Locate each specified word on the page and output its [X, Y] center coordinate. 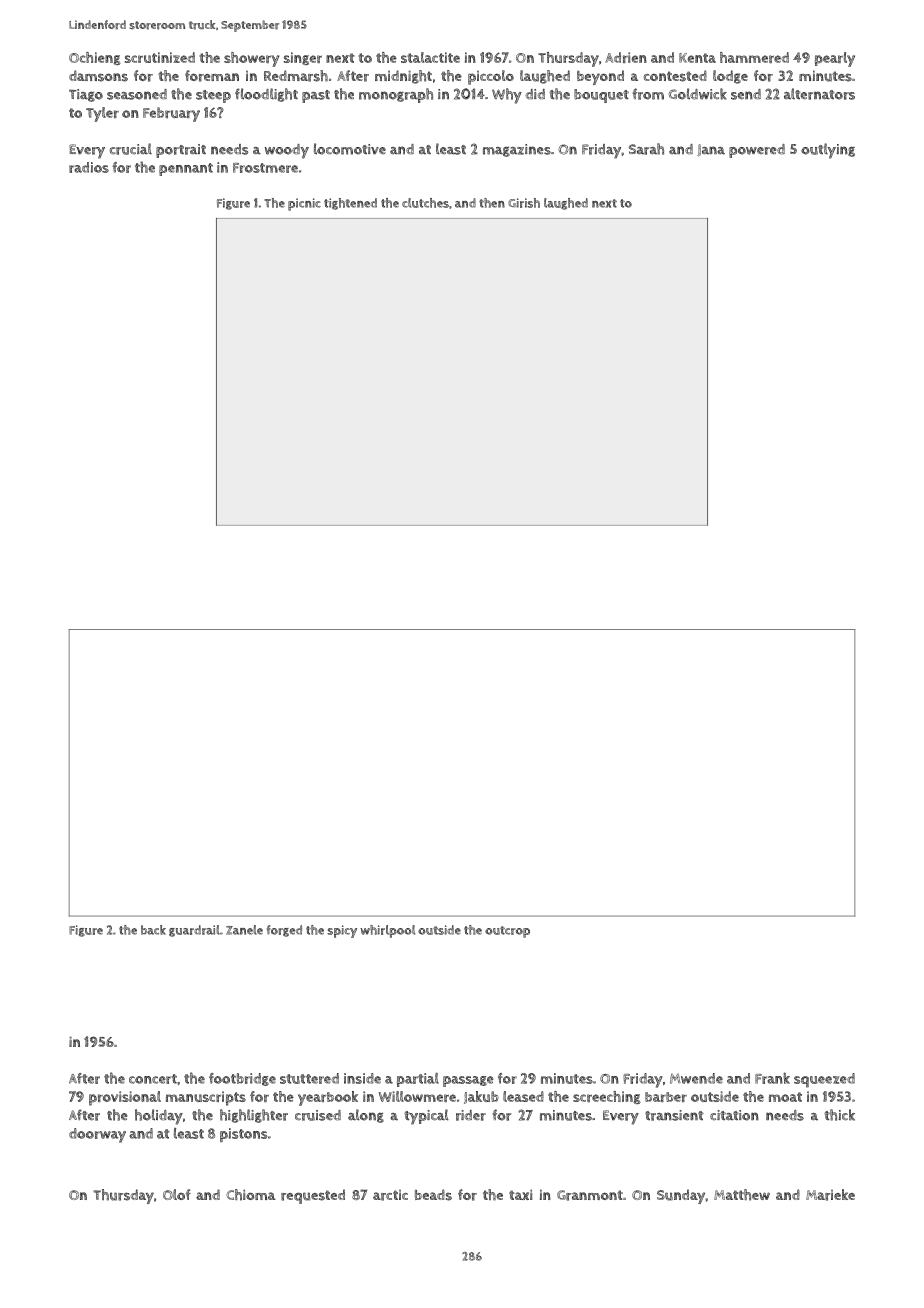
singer [303, 58]
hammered [754, 57]
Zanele [244, 930]
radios [89, 167]
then [492, 203]
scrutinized [160, 57]
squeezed [824, 1080]
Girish [524, 203]
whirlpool [387, 931]
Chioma [251, 1195]
